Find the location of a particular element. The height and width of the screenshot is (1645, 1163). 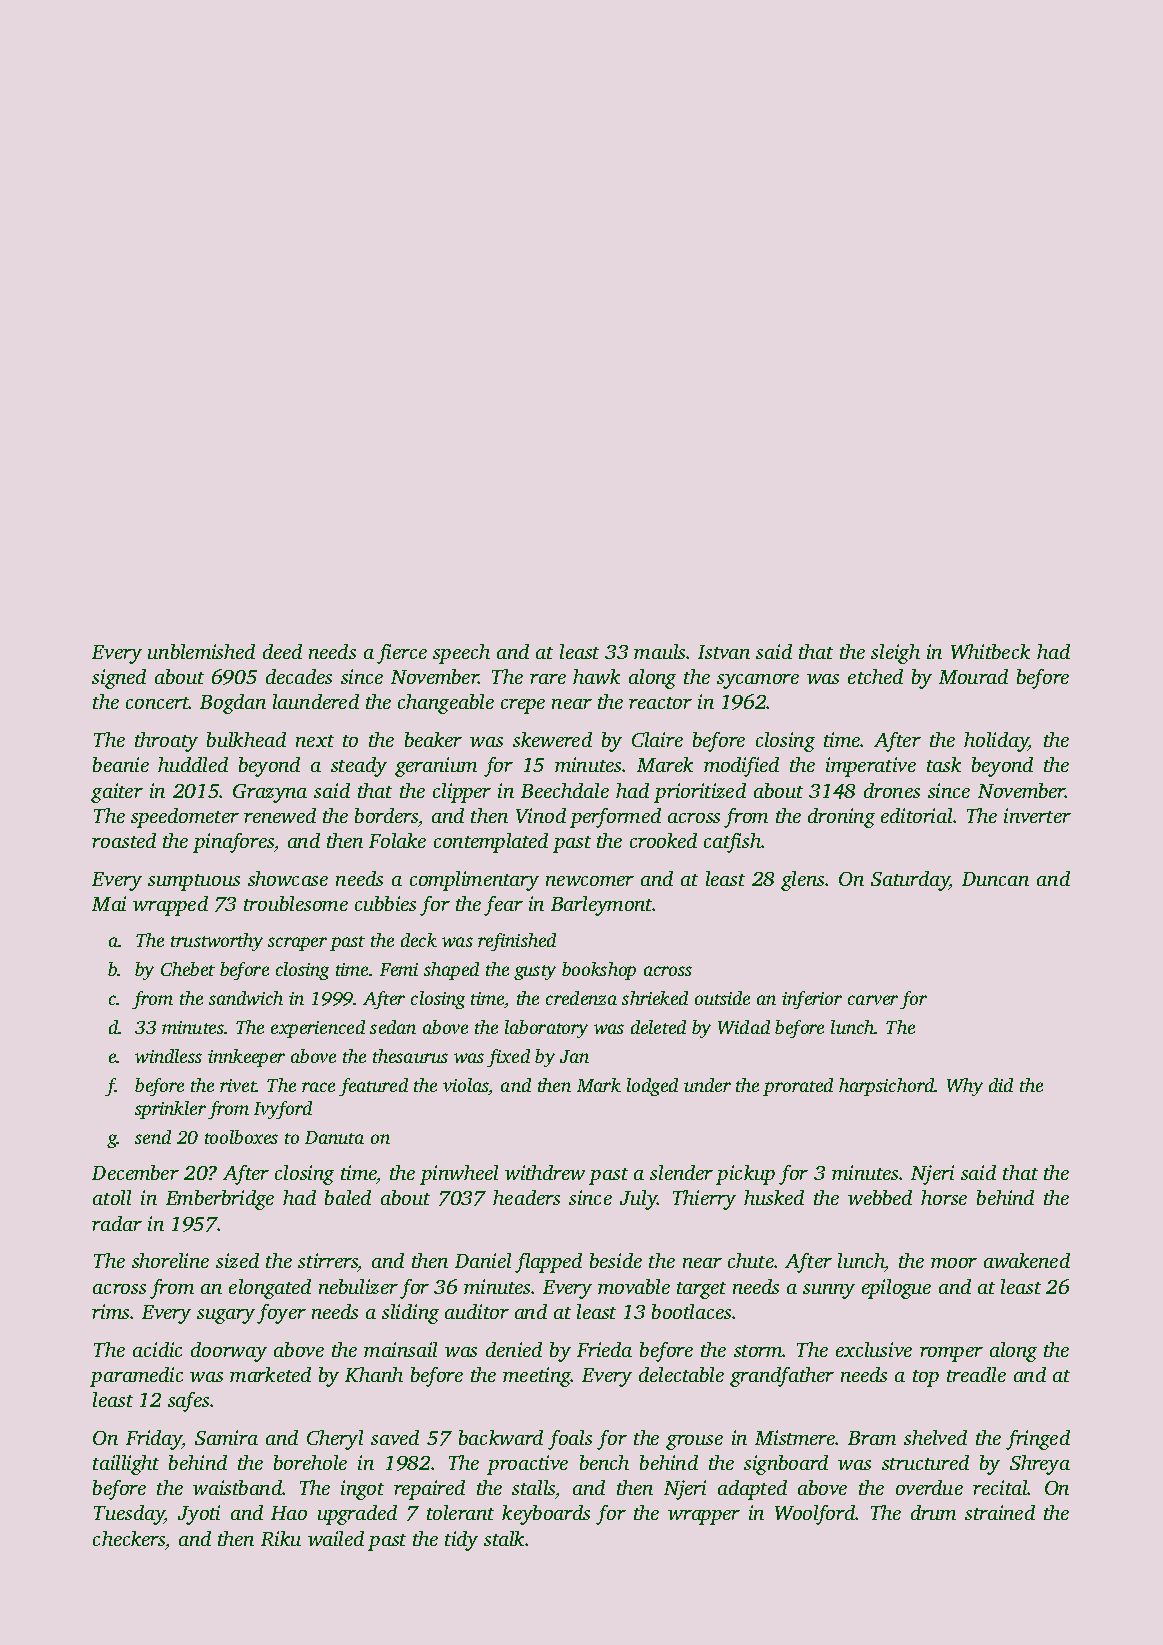

hawk is located at coordinates (596, 676).
